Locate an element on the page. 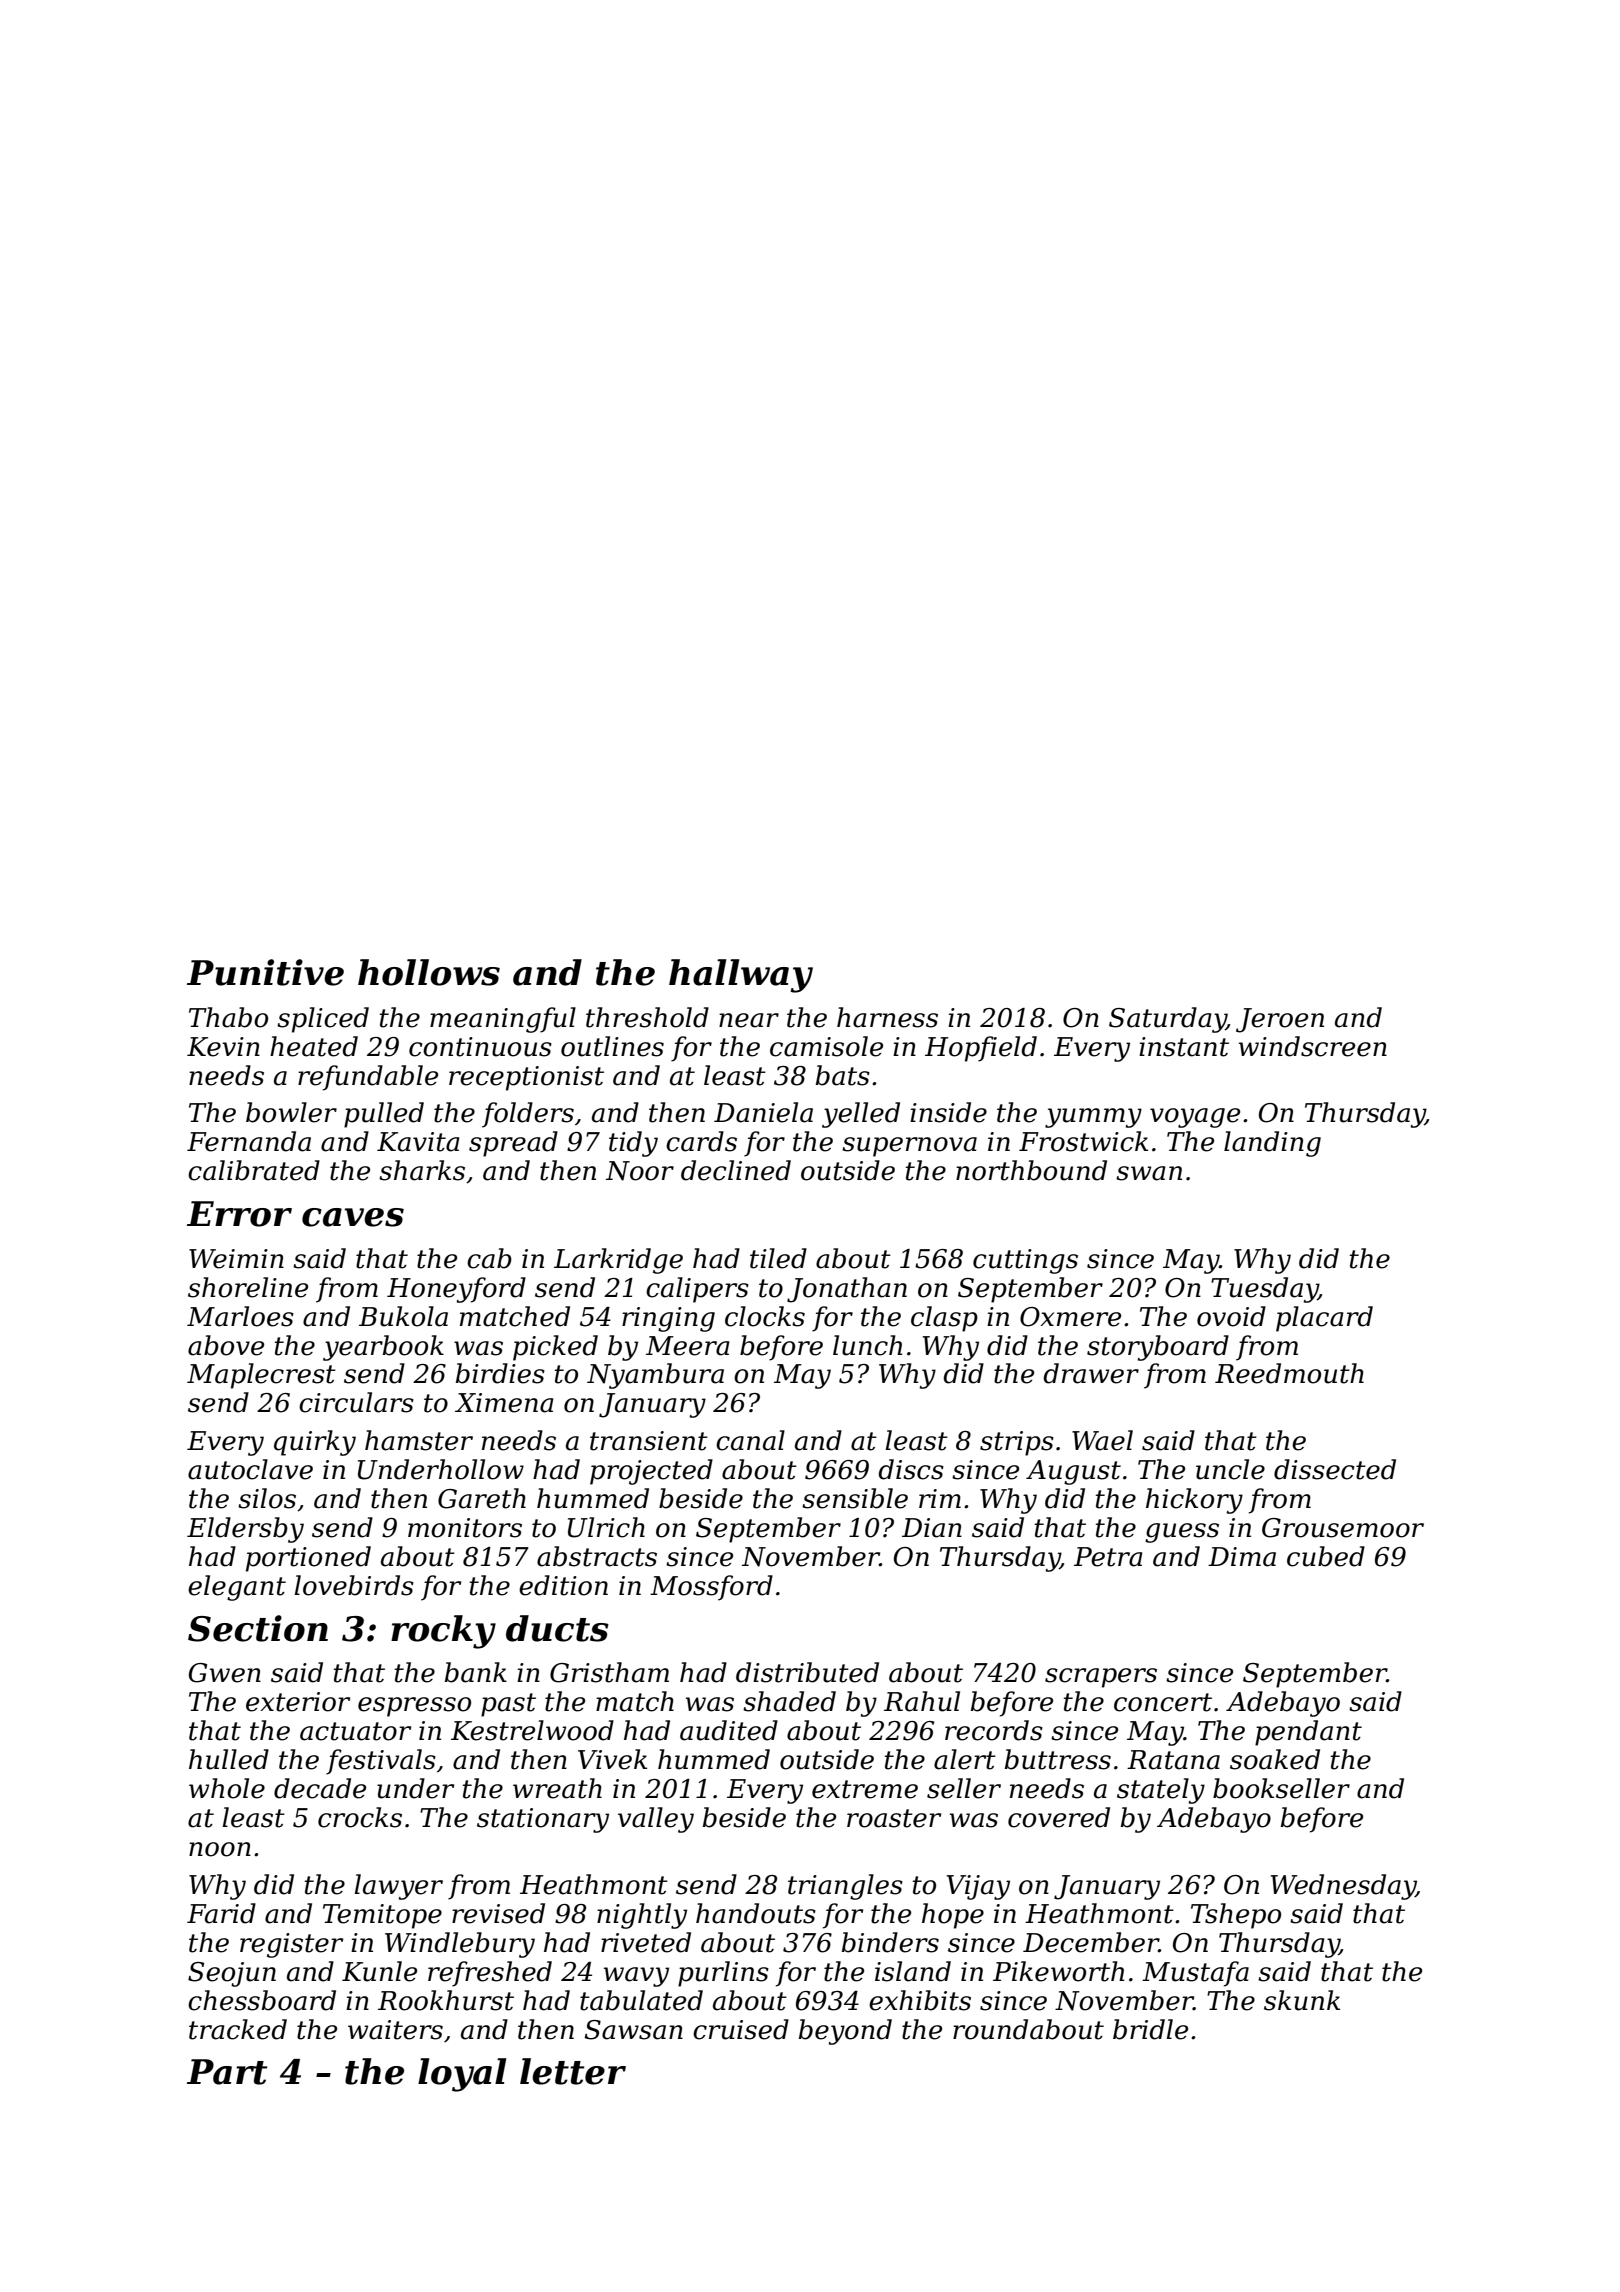  cruised is located at coordinates (741, 2029).
